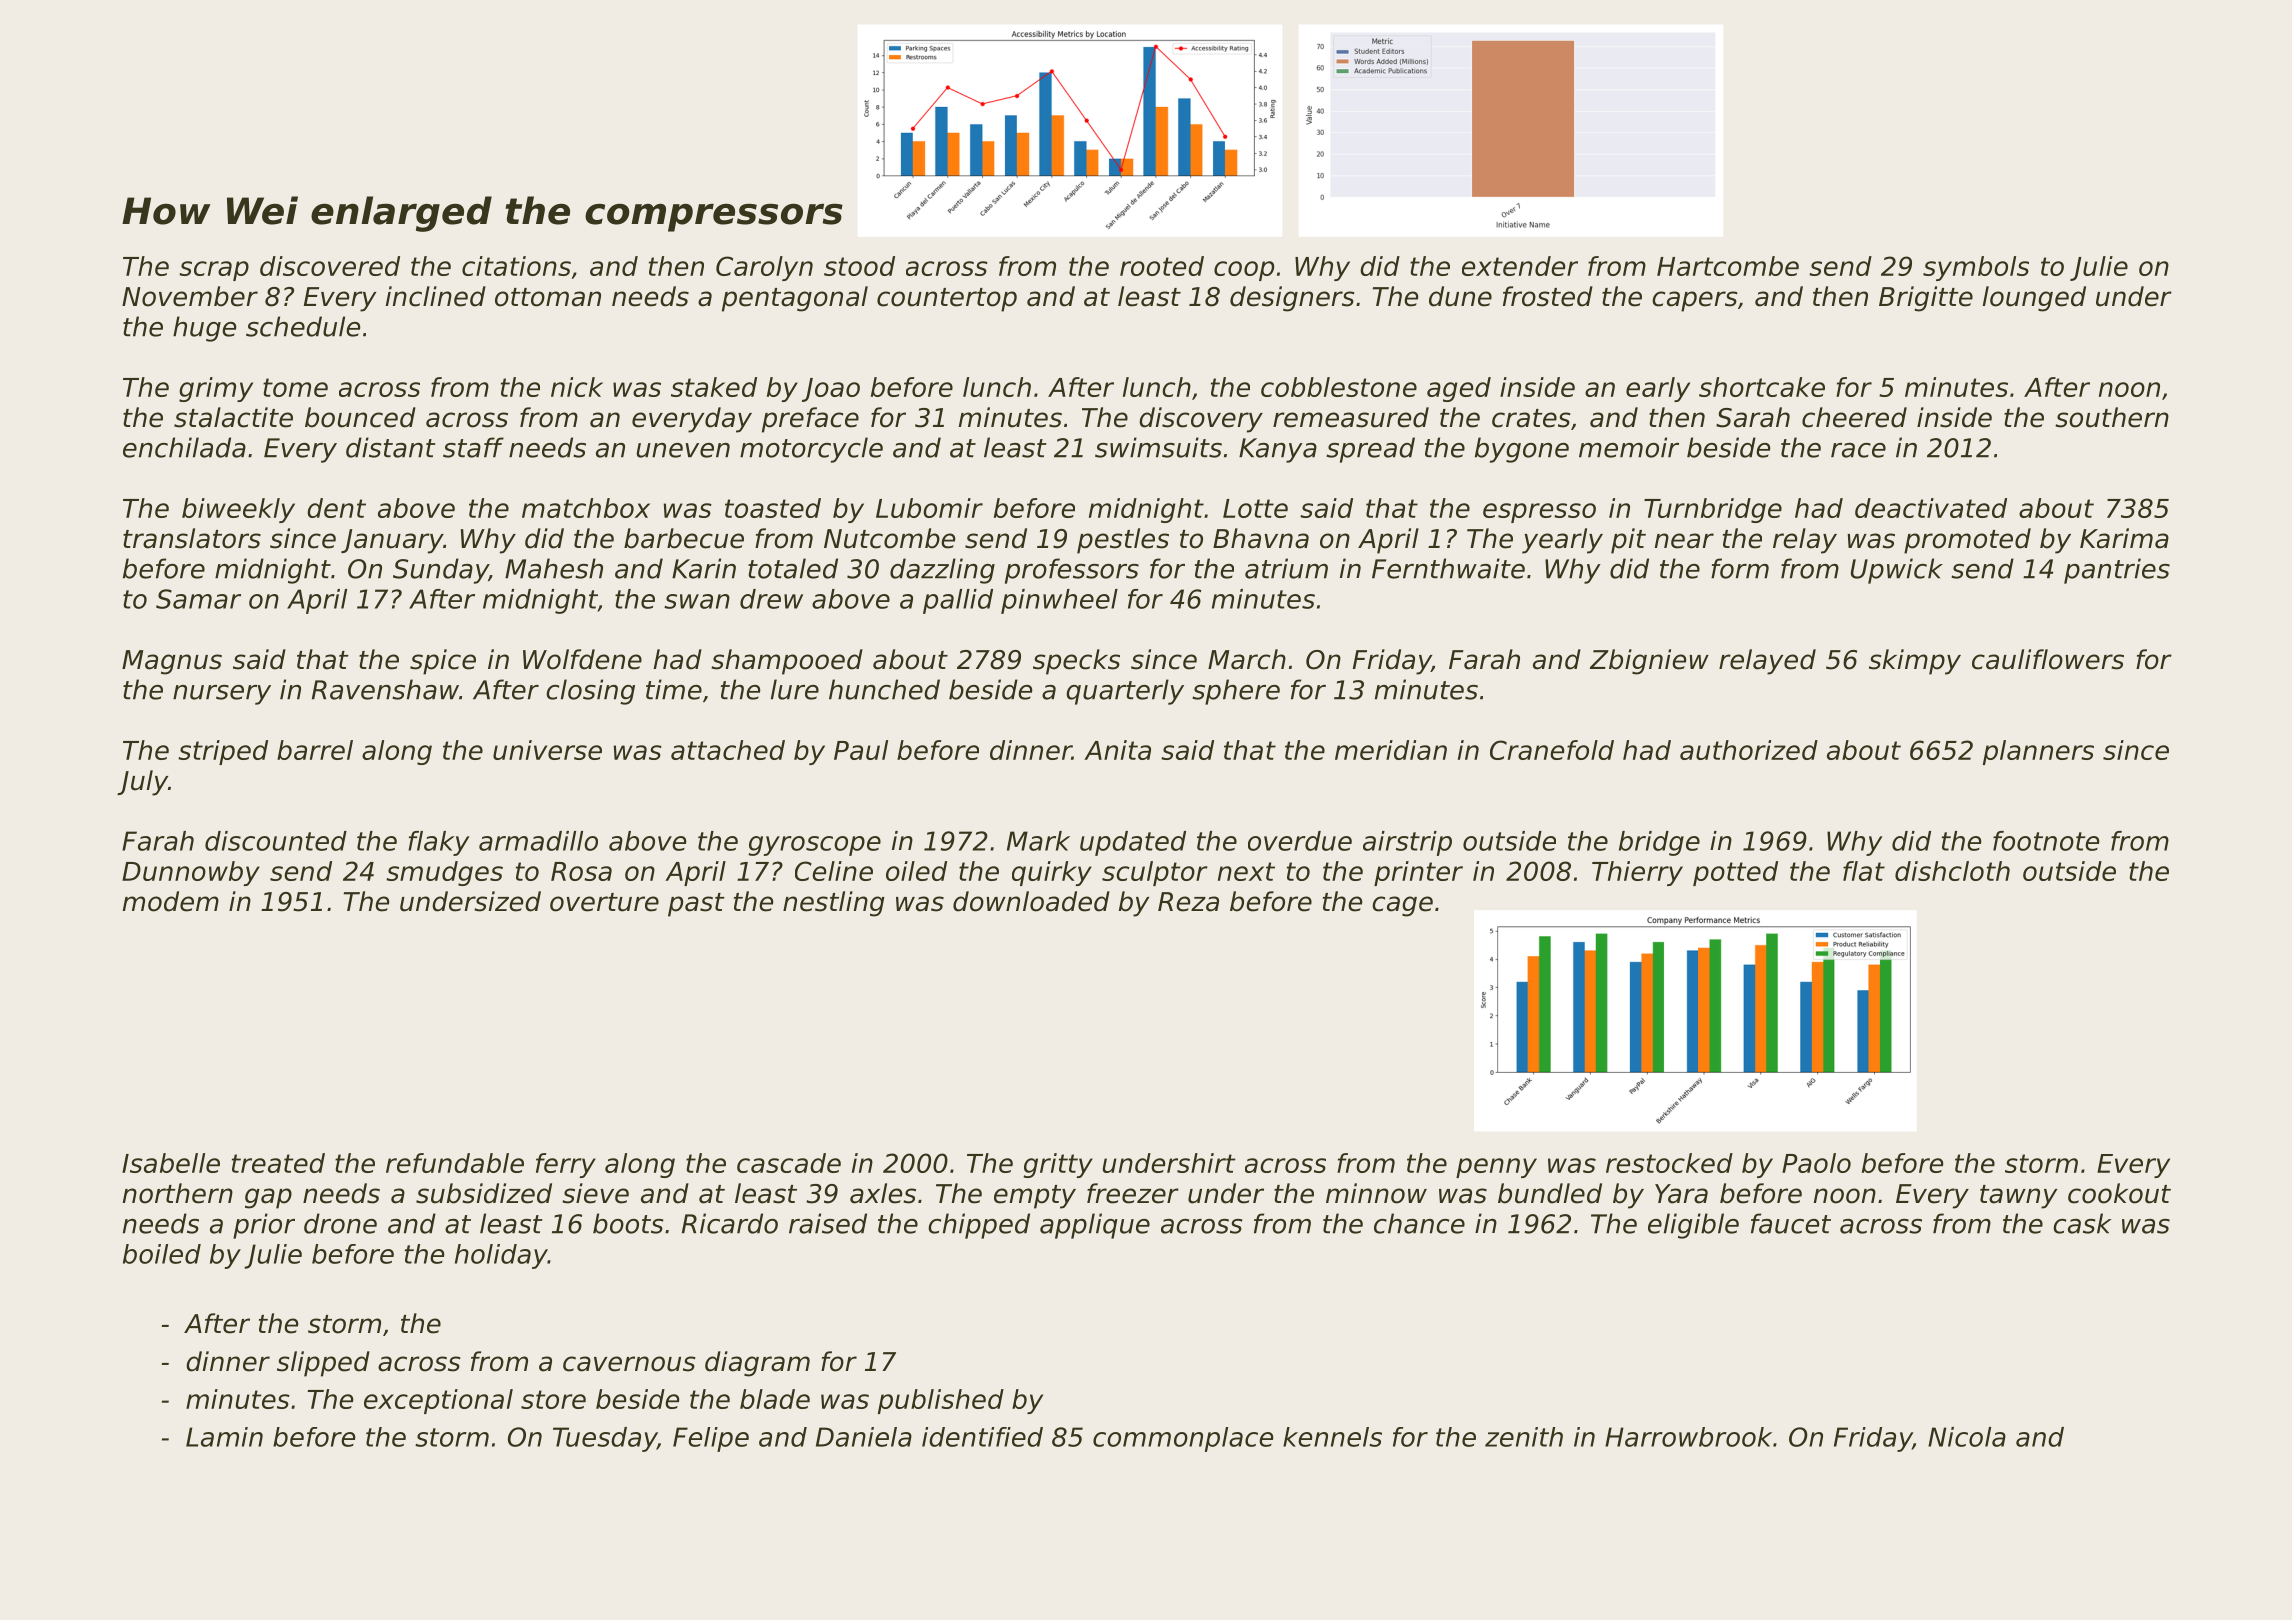  Describe the element at coordinates (1261, 538) in the screenshot. I see `Bhavna` at that location.
